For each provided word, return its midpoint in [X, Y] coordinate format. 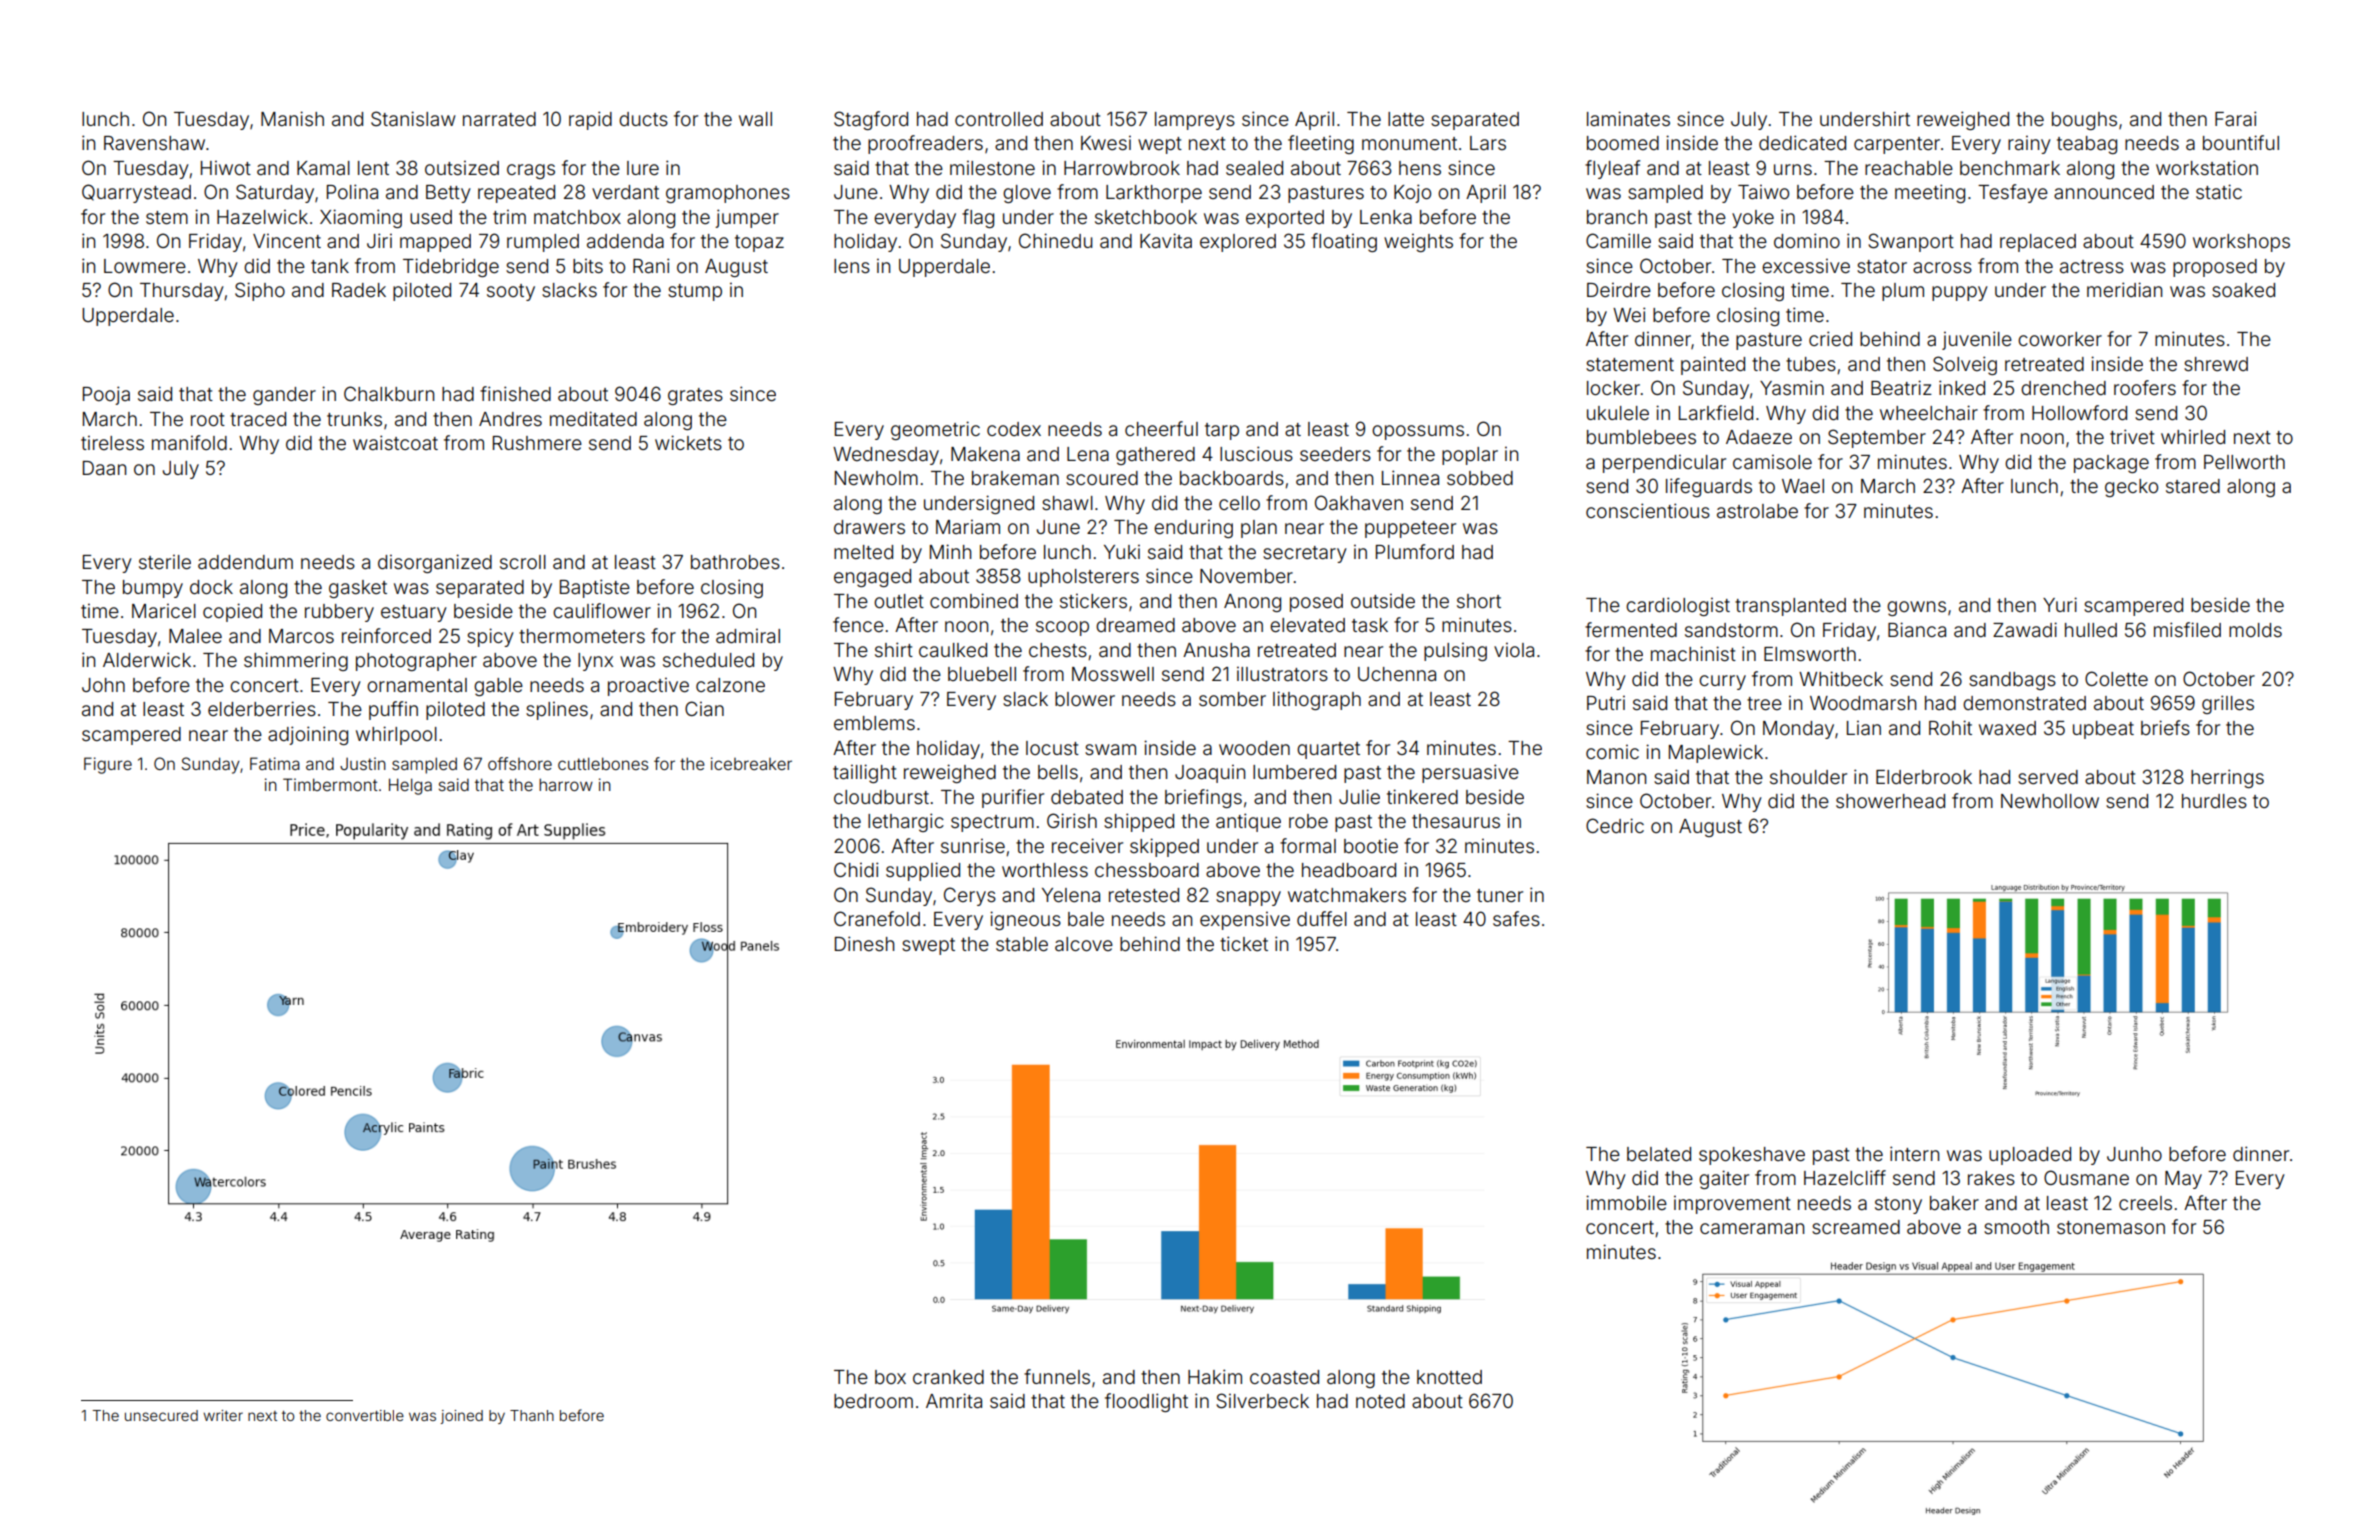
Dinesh [865, 943]
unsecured [161, 1415]
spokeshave [1752, 1156]
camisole [1772, 462]
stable [1022, 944]
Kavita [1166, 240]
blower [1085, 699]
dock [211, 587]
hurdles [2214, 801]
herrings [2227, 778]
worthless [1045, 870]
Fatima [275, 763]
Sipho [260, 291]
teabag [2087, 145]
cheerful [1161, 428]
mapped [435, 243]
